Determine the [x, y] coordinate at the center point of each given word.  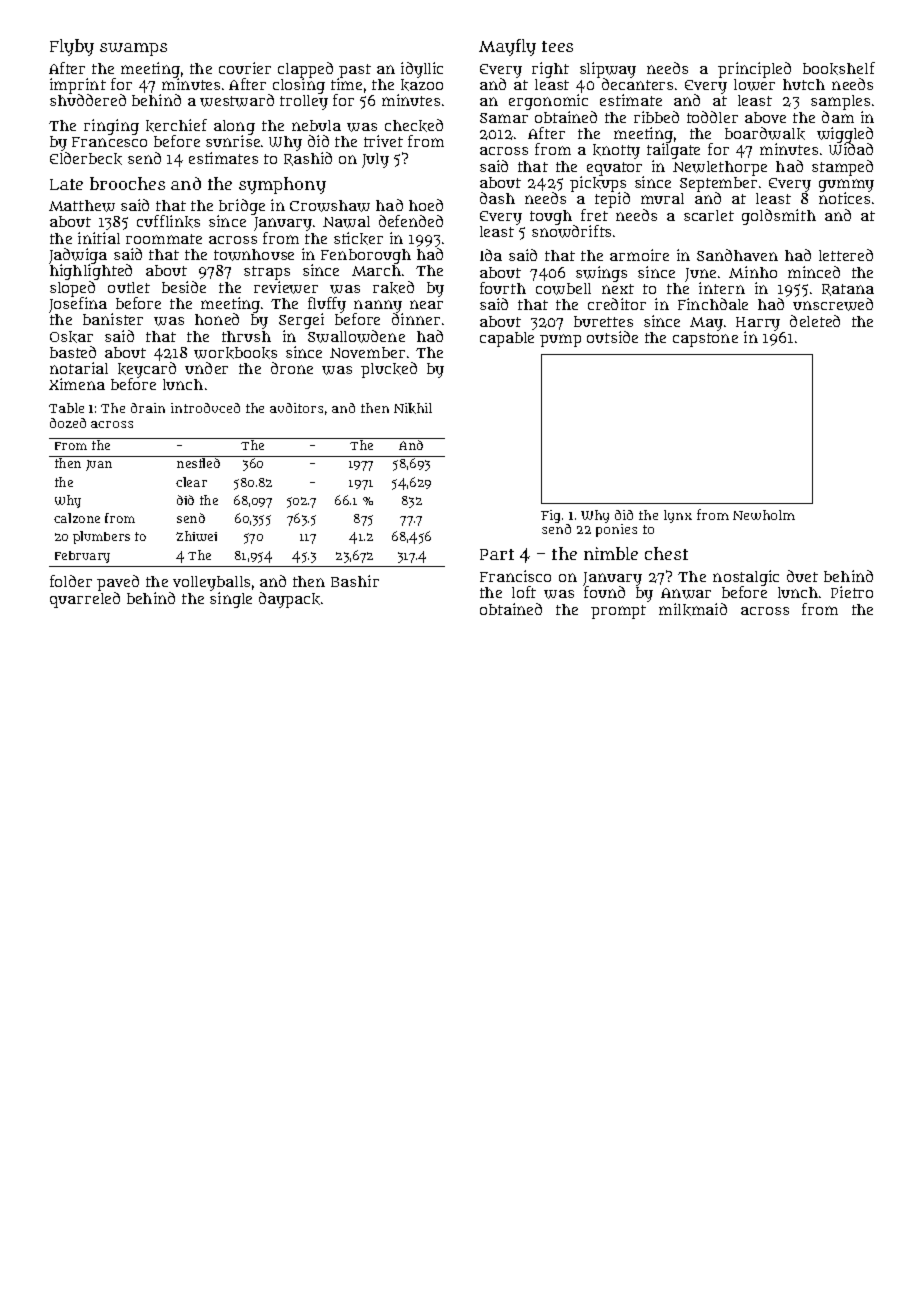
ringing [111, 127]
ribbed [656, 117]
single [231, 600]
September [718, 185]
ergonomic [548, 102]
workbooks [235, 353]
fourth [503, 288]
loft [524, 592]
